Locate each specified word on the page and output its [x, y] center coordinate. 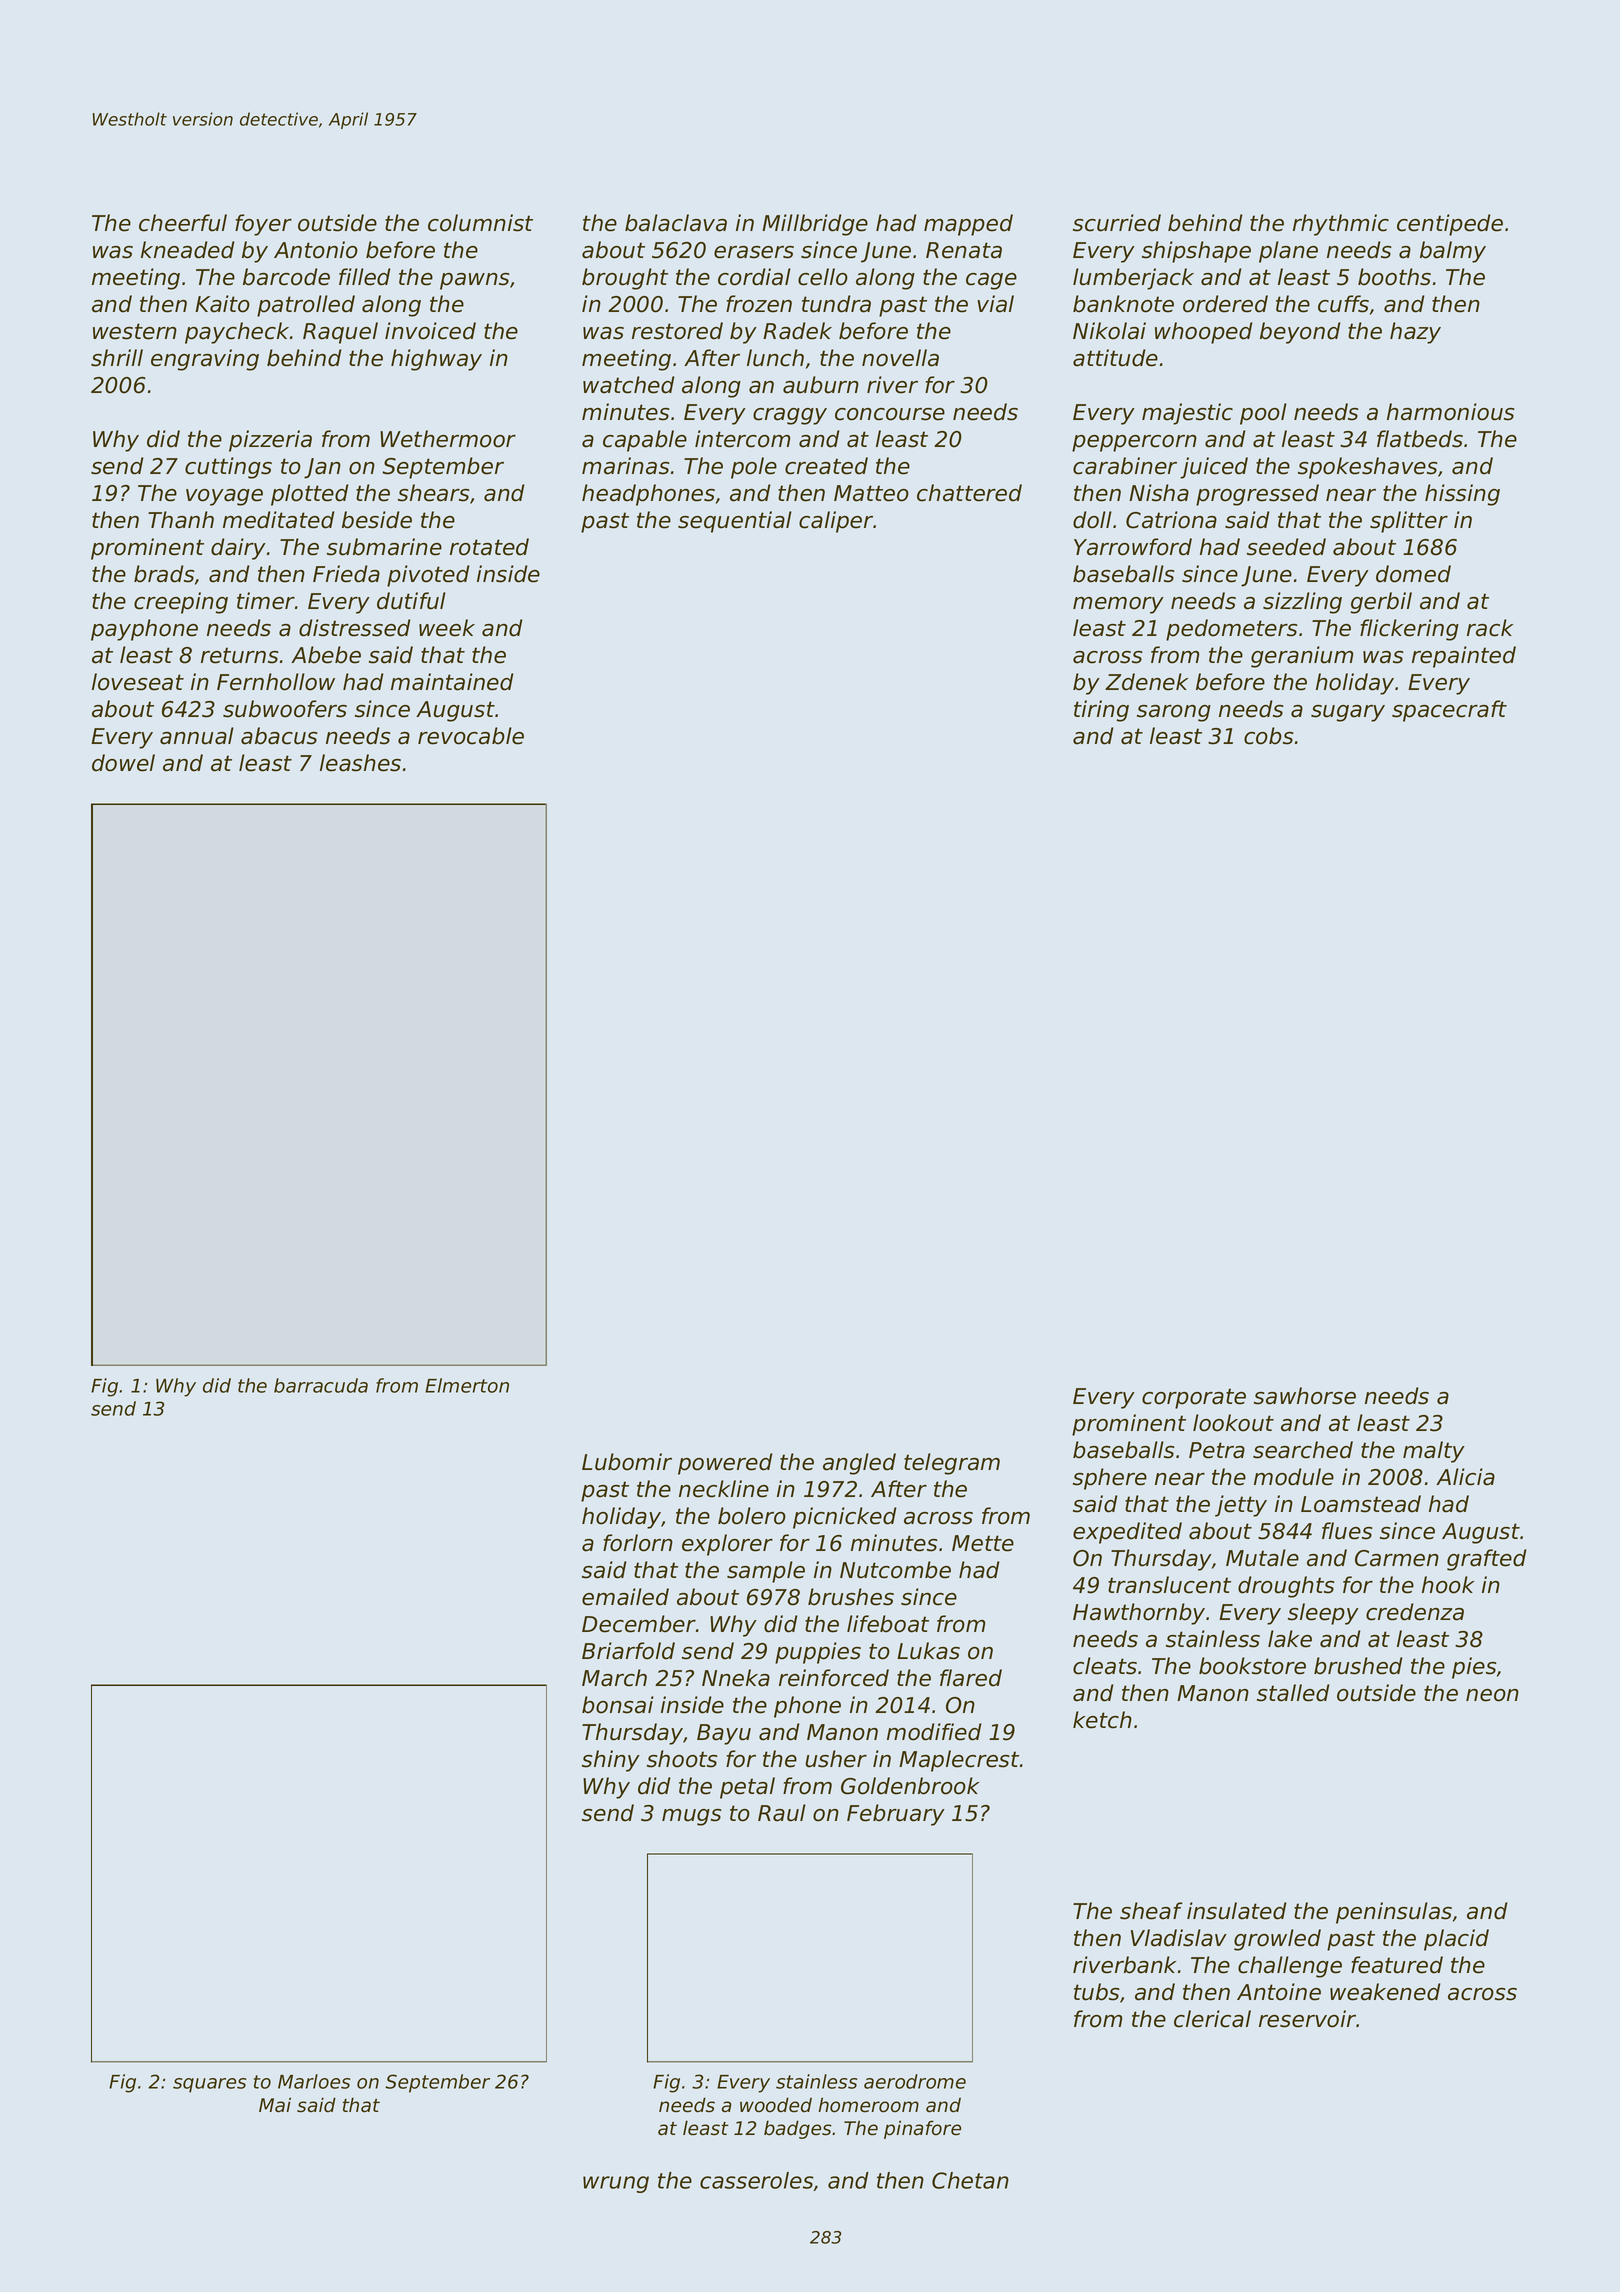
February [896, 1815]
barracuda [321, 1385]
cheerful [183, 223]
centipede [1450, 225]
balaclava [676, 223]
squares [209, 2085]
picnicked [845, 1518]
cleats [1105, 1666]
